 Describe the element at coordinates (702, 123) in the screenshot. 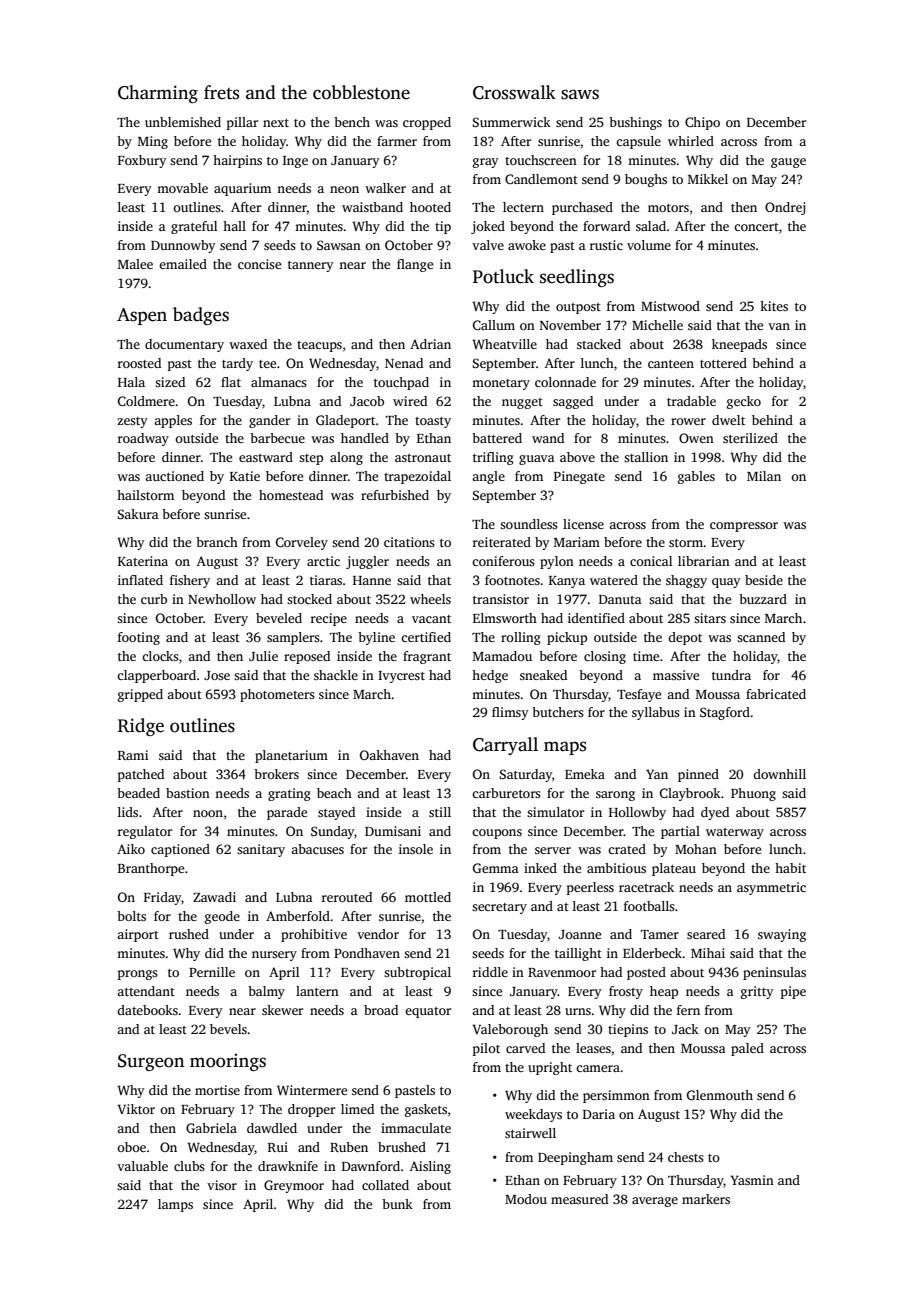

I see `Chipo` at that location.
